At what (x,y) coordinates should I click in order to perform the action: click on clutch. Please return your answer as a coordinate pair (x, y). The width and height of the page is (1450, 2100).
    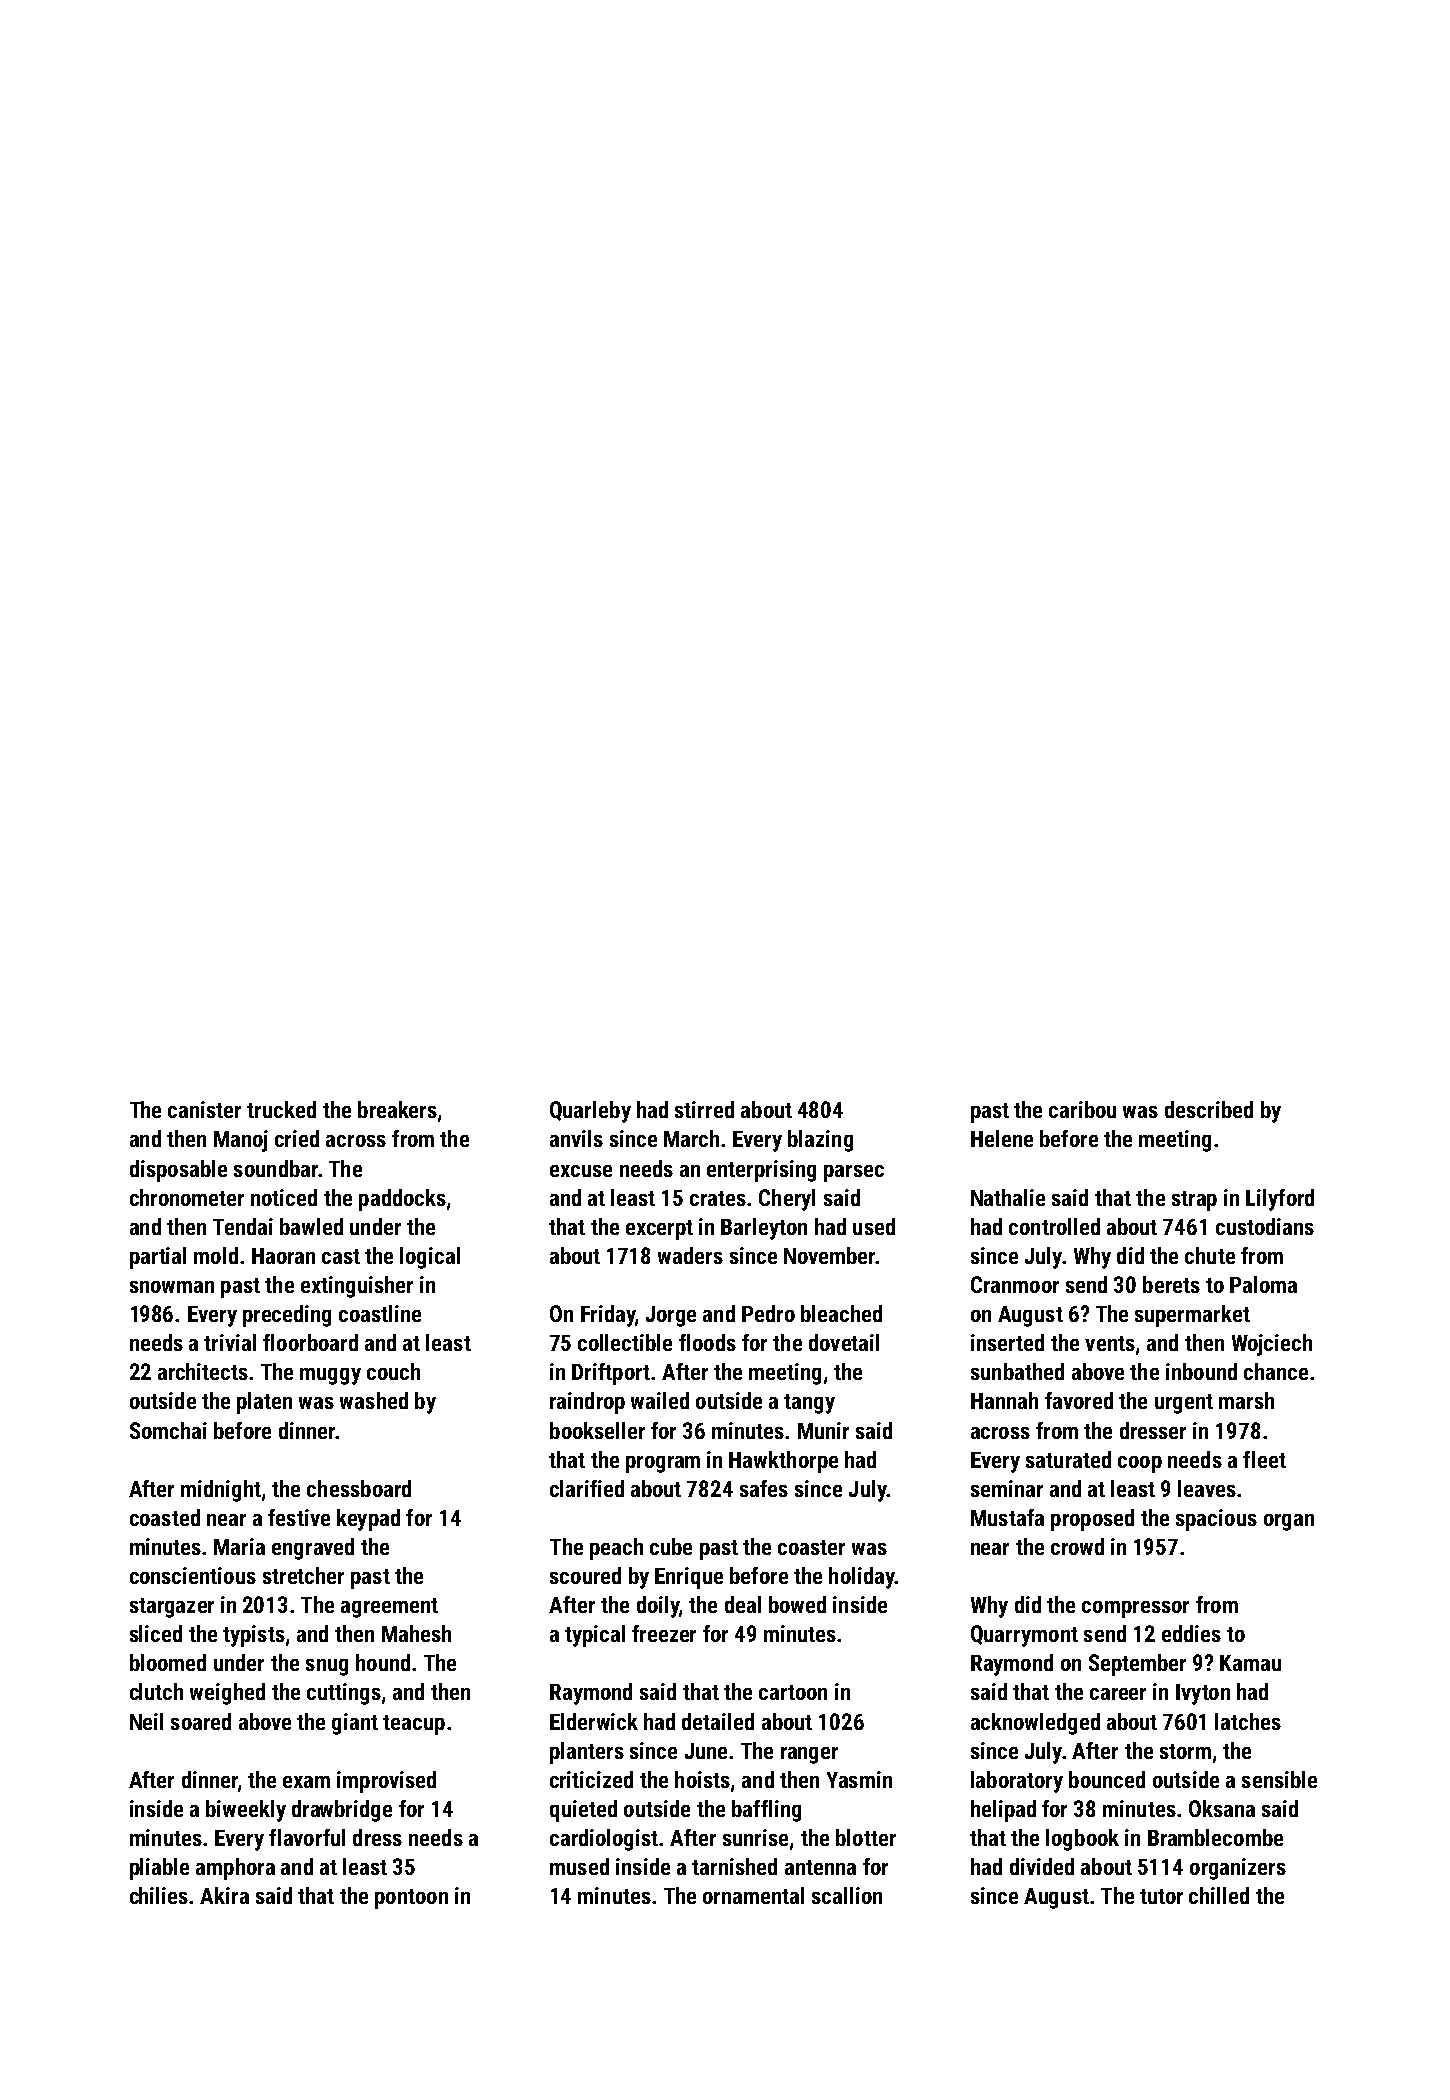
    Looking at the image, I should click on (156, 1691).
